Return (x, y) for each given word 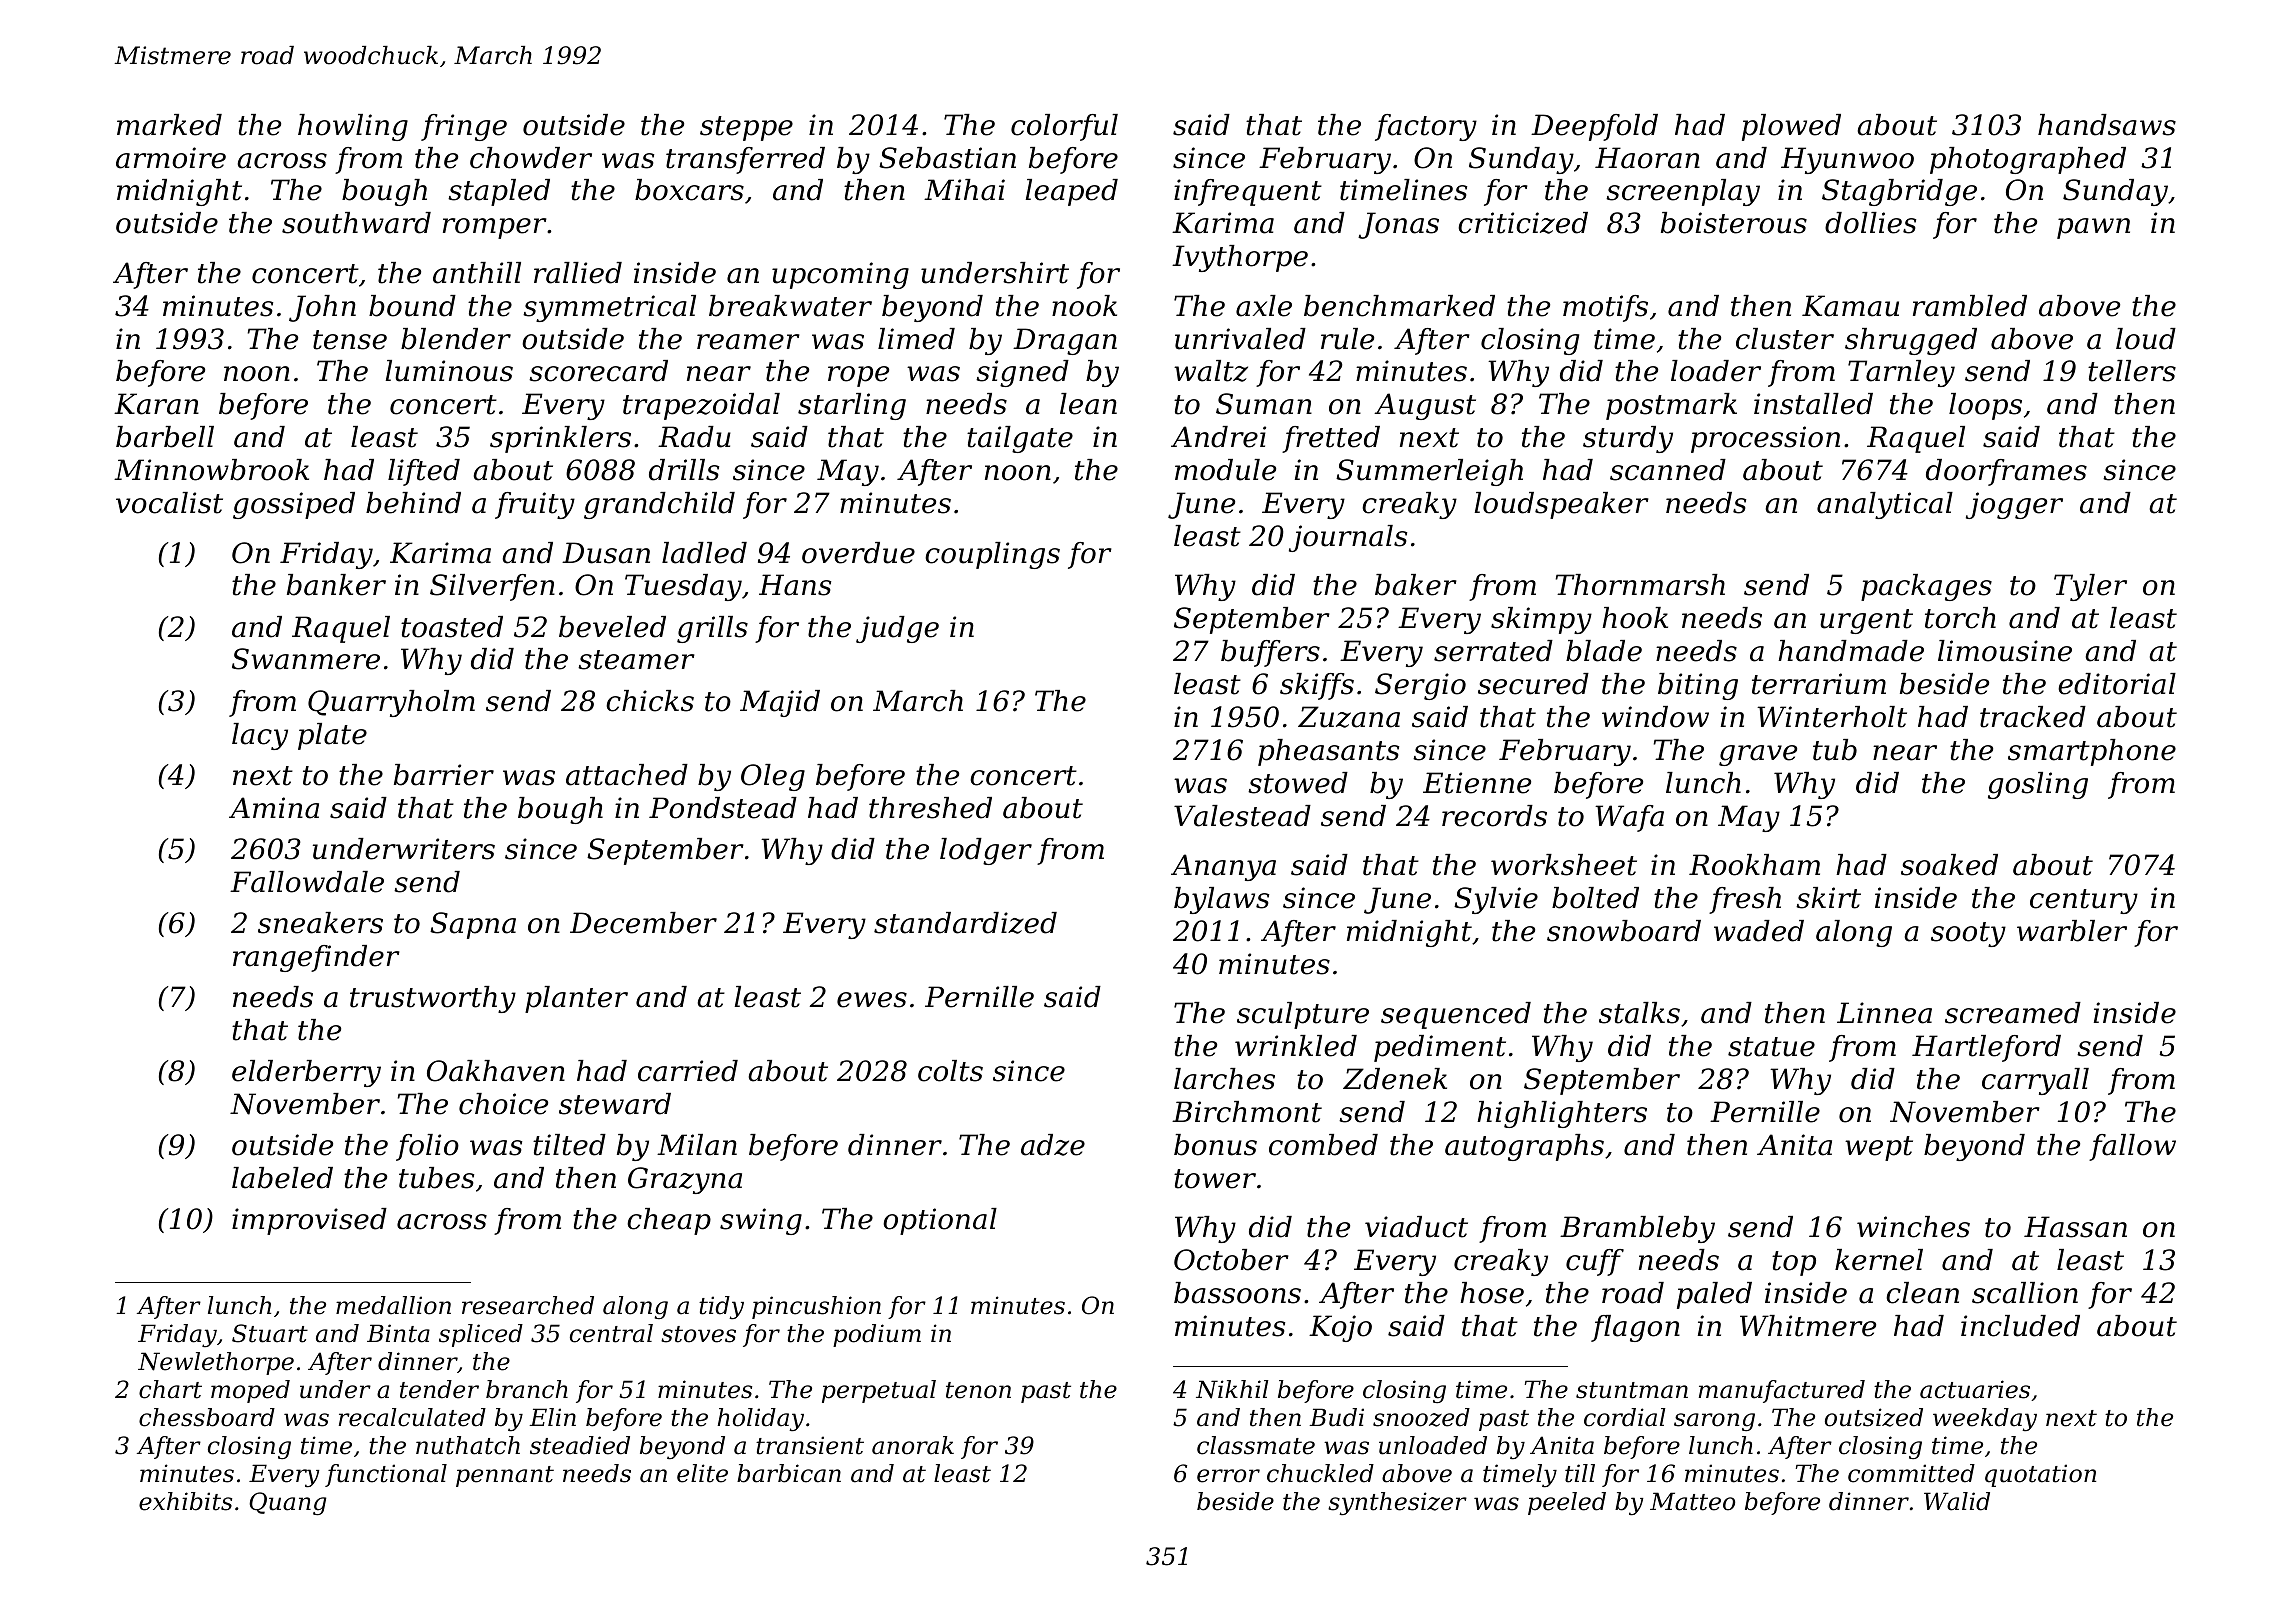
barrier (444, 775)
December (643, 923)
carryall (2035, 1081)
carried (688, 1071)
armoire (171, 158)
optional (940, 1221)
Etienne (1477, 783)
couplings (992, 555)
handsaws (2107, 125)
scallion (2025, 1293)
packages (1926, 587)
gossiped (294, 505)
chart (170, 1389)
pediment (1440, 1048)
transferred (745, 160)
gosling (2038, 785)
